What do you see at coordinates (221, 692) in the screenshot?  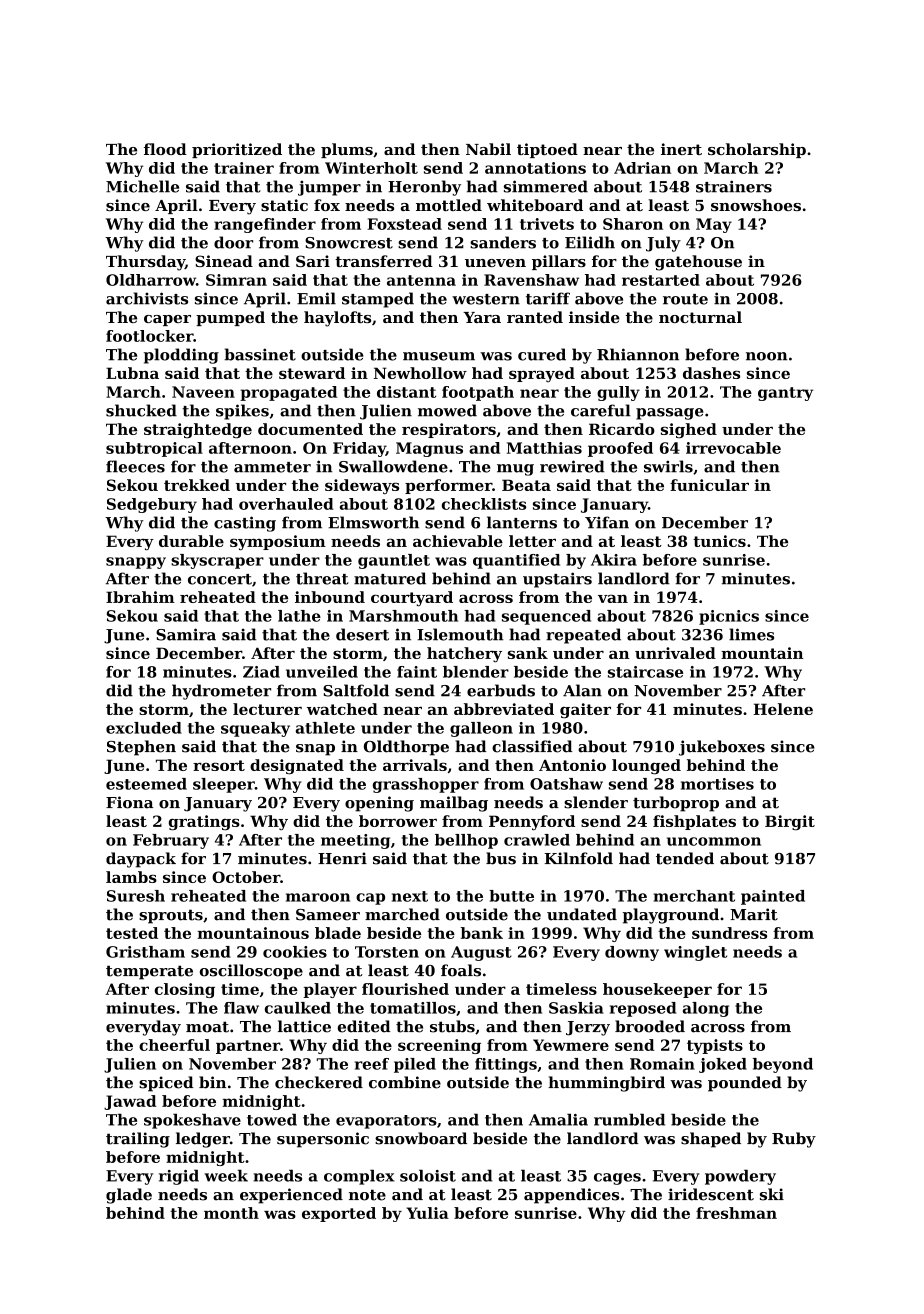 I see `hydrometer` at bounding box center [221, 692].
